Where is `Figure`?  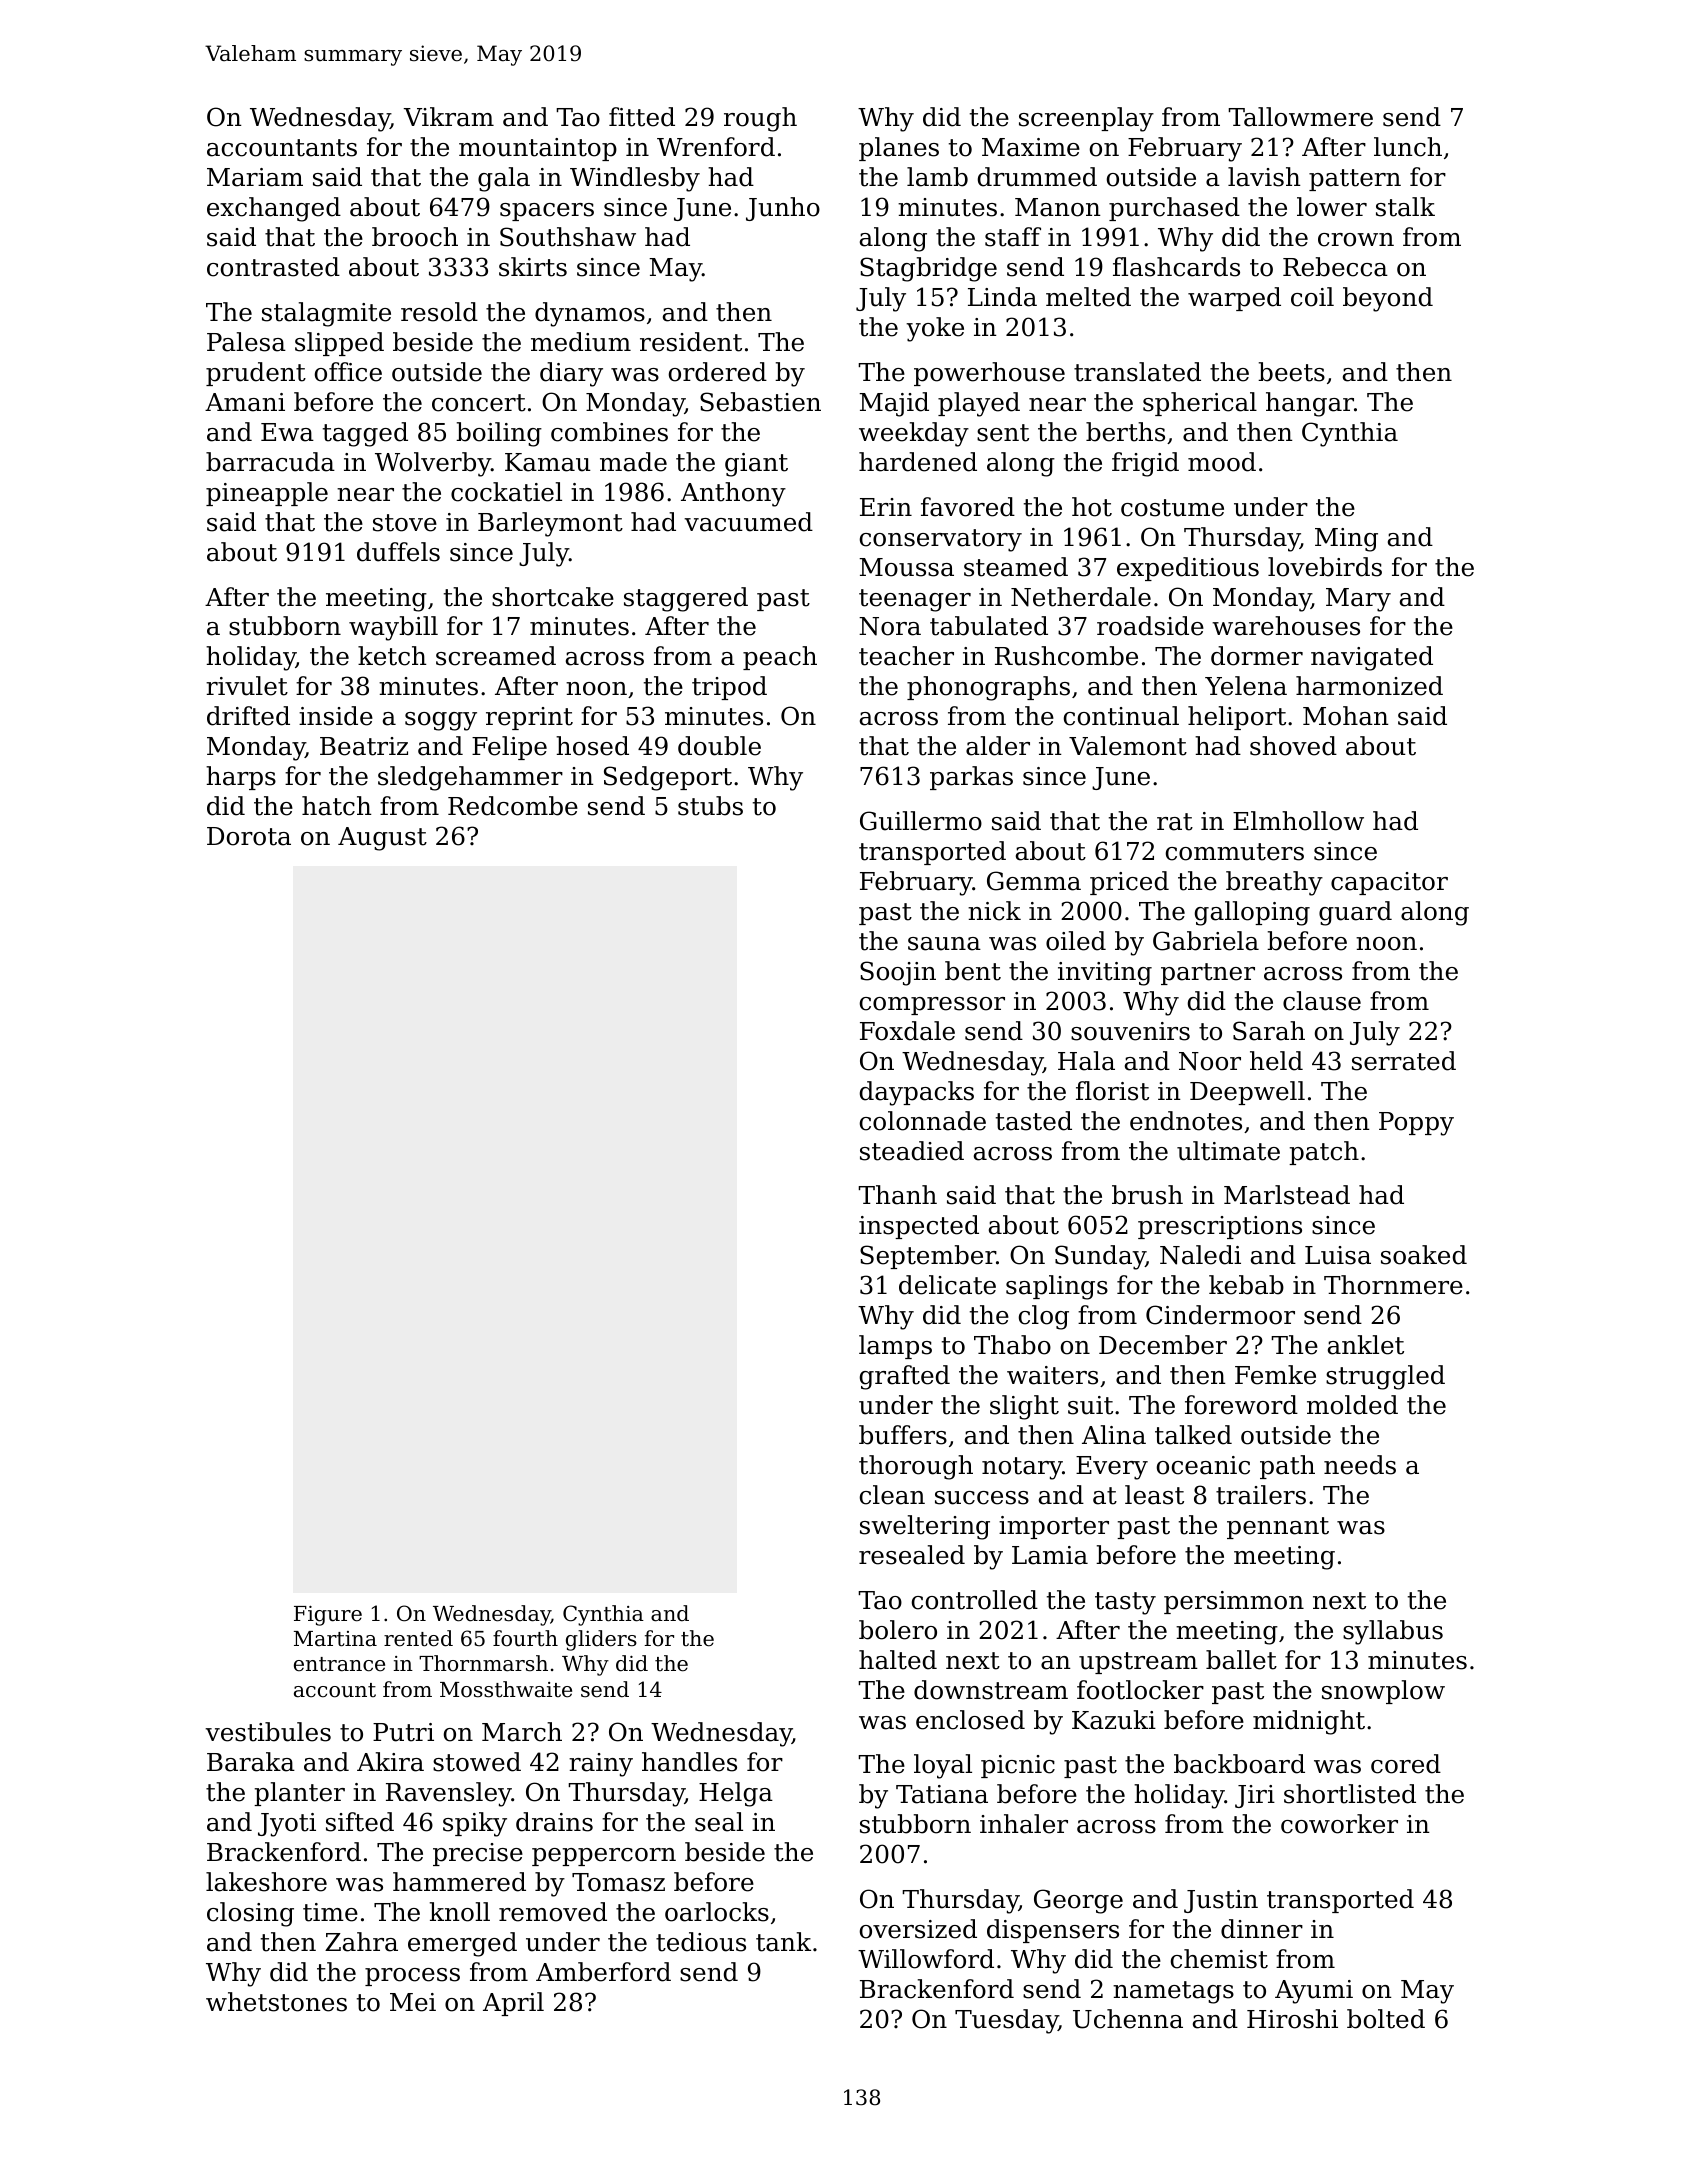 Figure is located at coordinates (328, 1616).
